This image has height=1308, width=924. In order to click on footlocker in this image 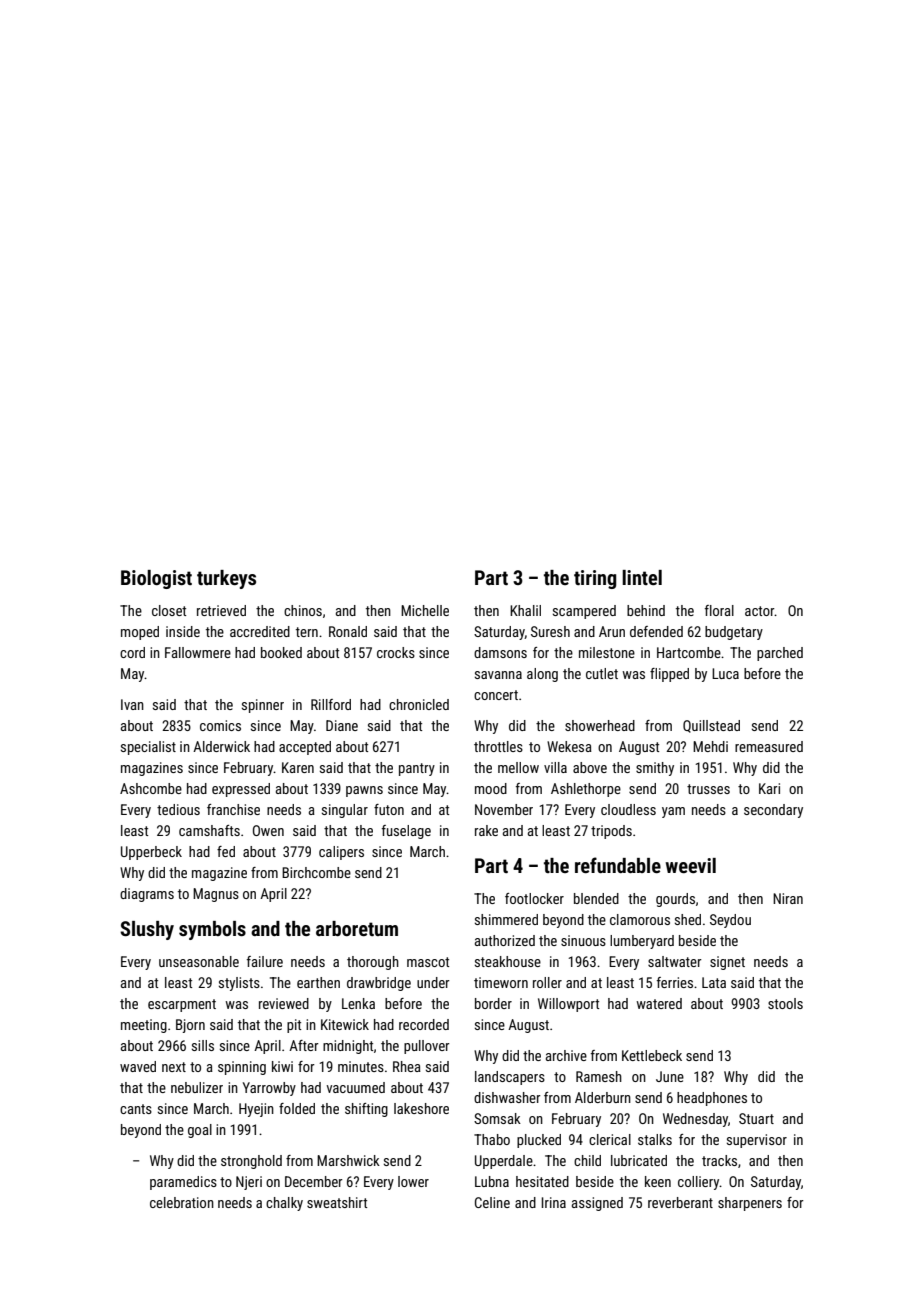, I will do `click(534, 898)`.
